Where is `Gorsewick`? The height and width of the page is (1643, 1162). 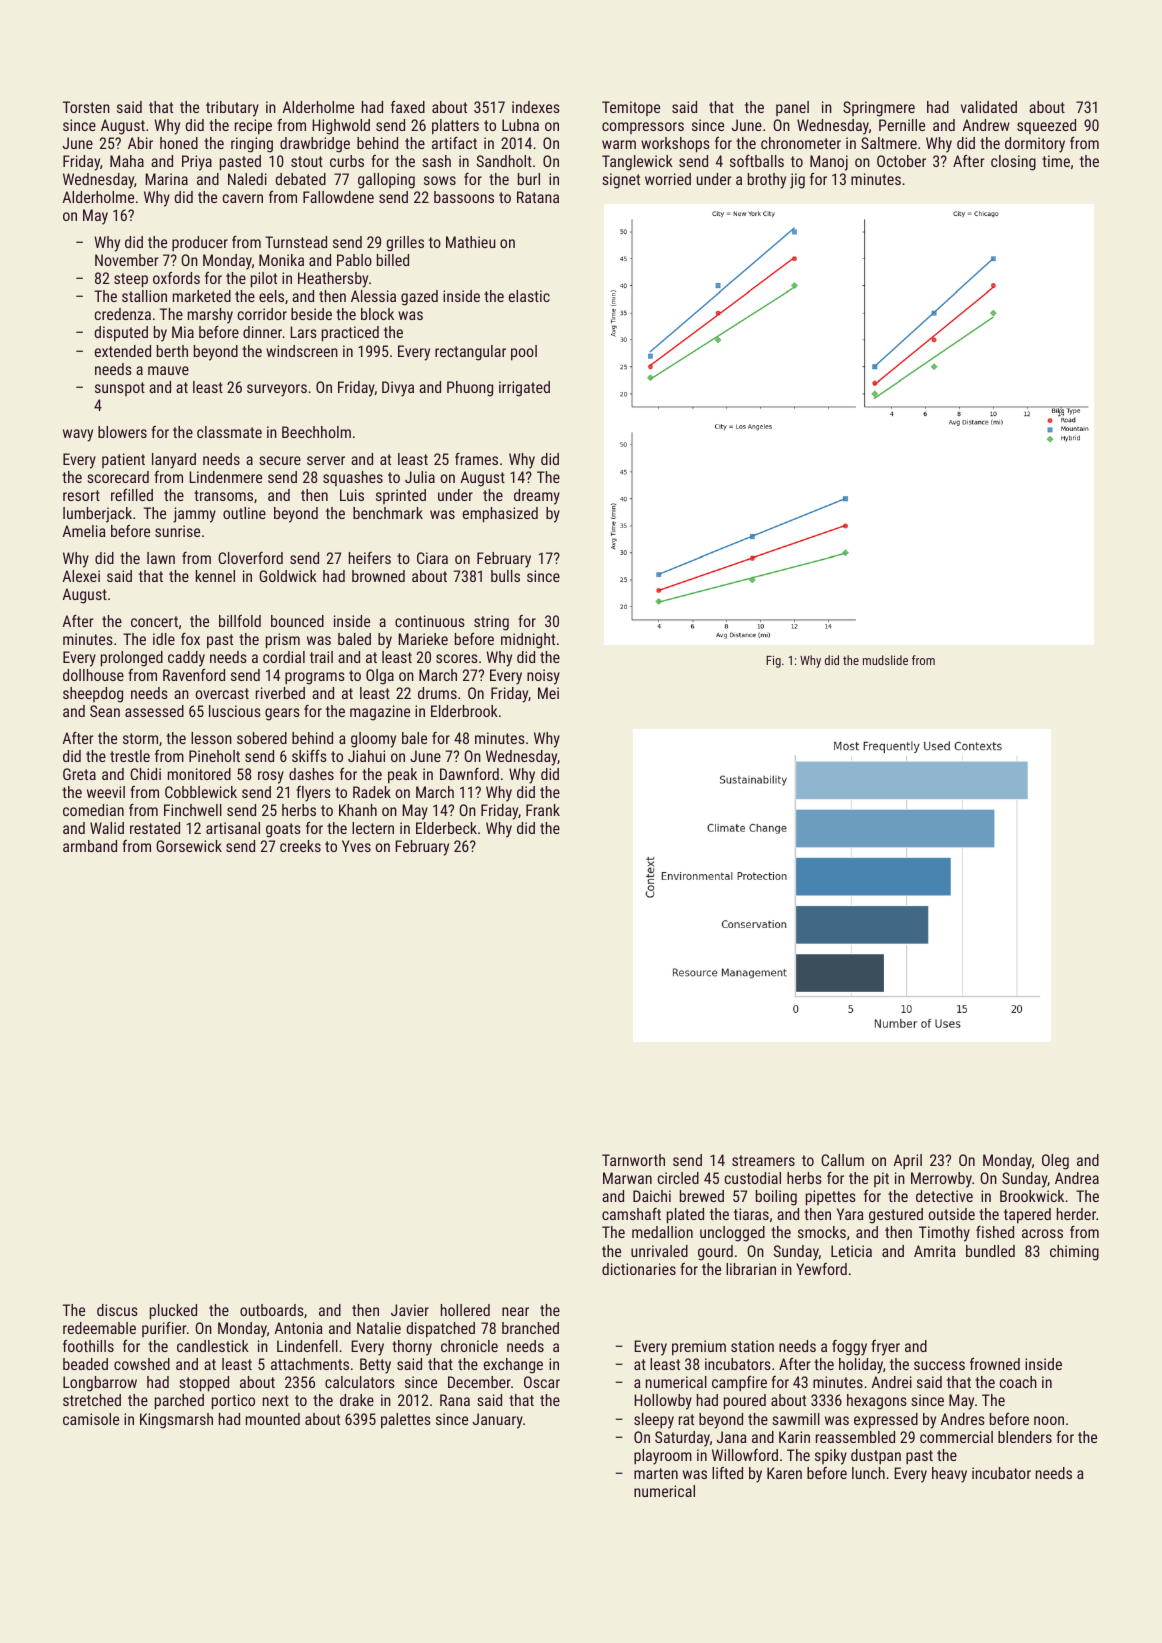 Gorsewick is located at coordinates (189, 846).
